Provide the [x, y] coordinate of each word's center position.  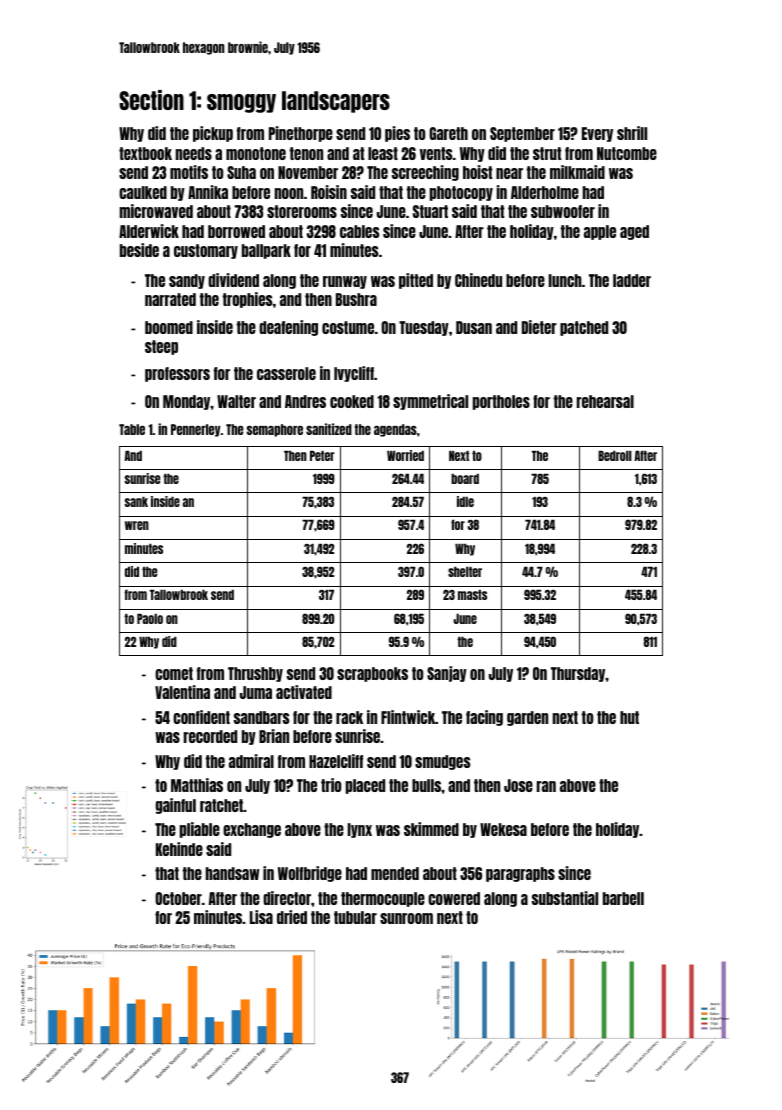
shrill [632, 133]
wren [137, 525]
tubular [355, 917]
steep [161, 347]
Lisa [261, 917]
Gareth [448, 133]
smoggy [241, 103]
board [465, 478]
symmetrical [430, 402]
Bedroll [615, 455]
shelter [465, 571]
